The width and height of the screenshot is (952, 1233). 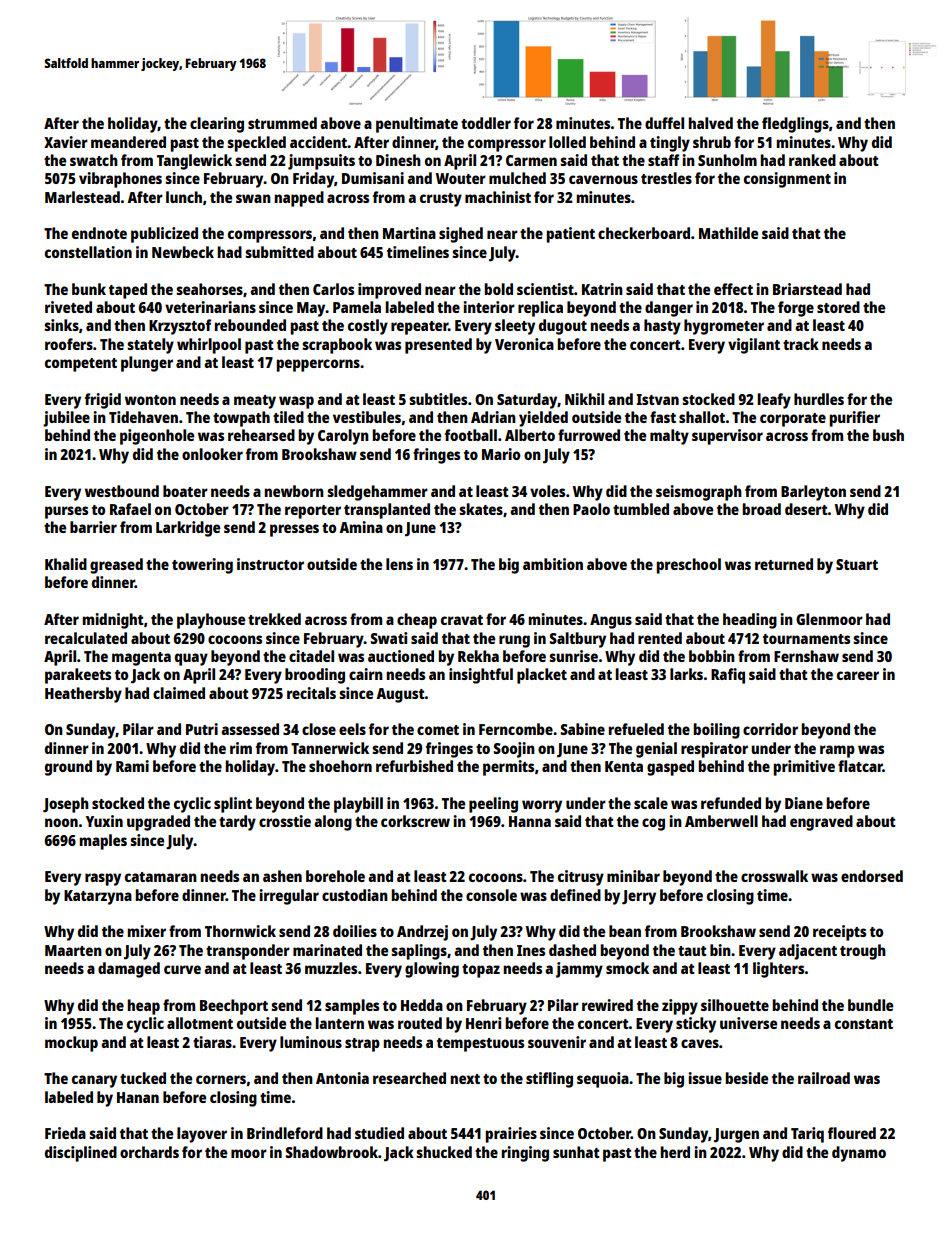 What do you see at coordinates (670, 144) in the screenshot?
I see `tingly` at bounding box center [670, 144].
